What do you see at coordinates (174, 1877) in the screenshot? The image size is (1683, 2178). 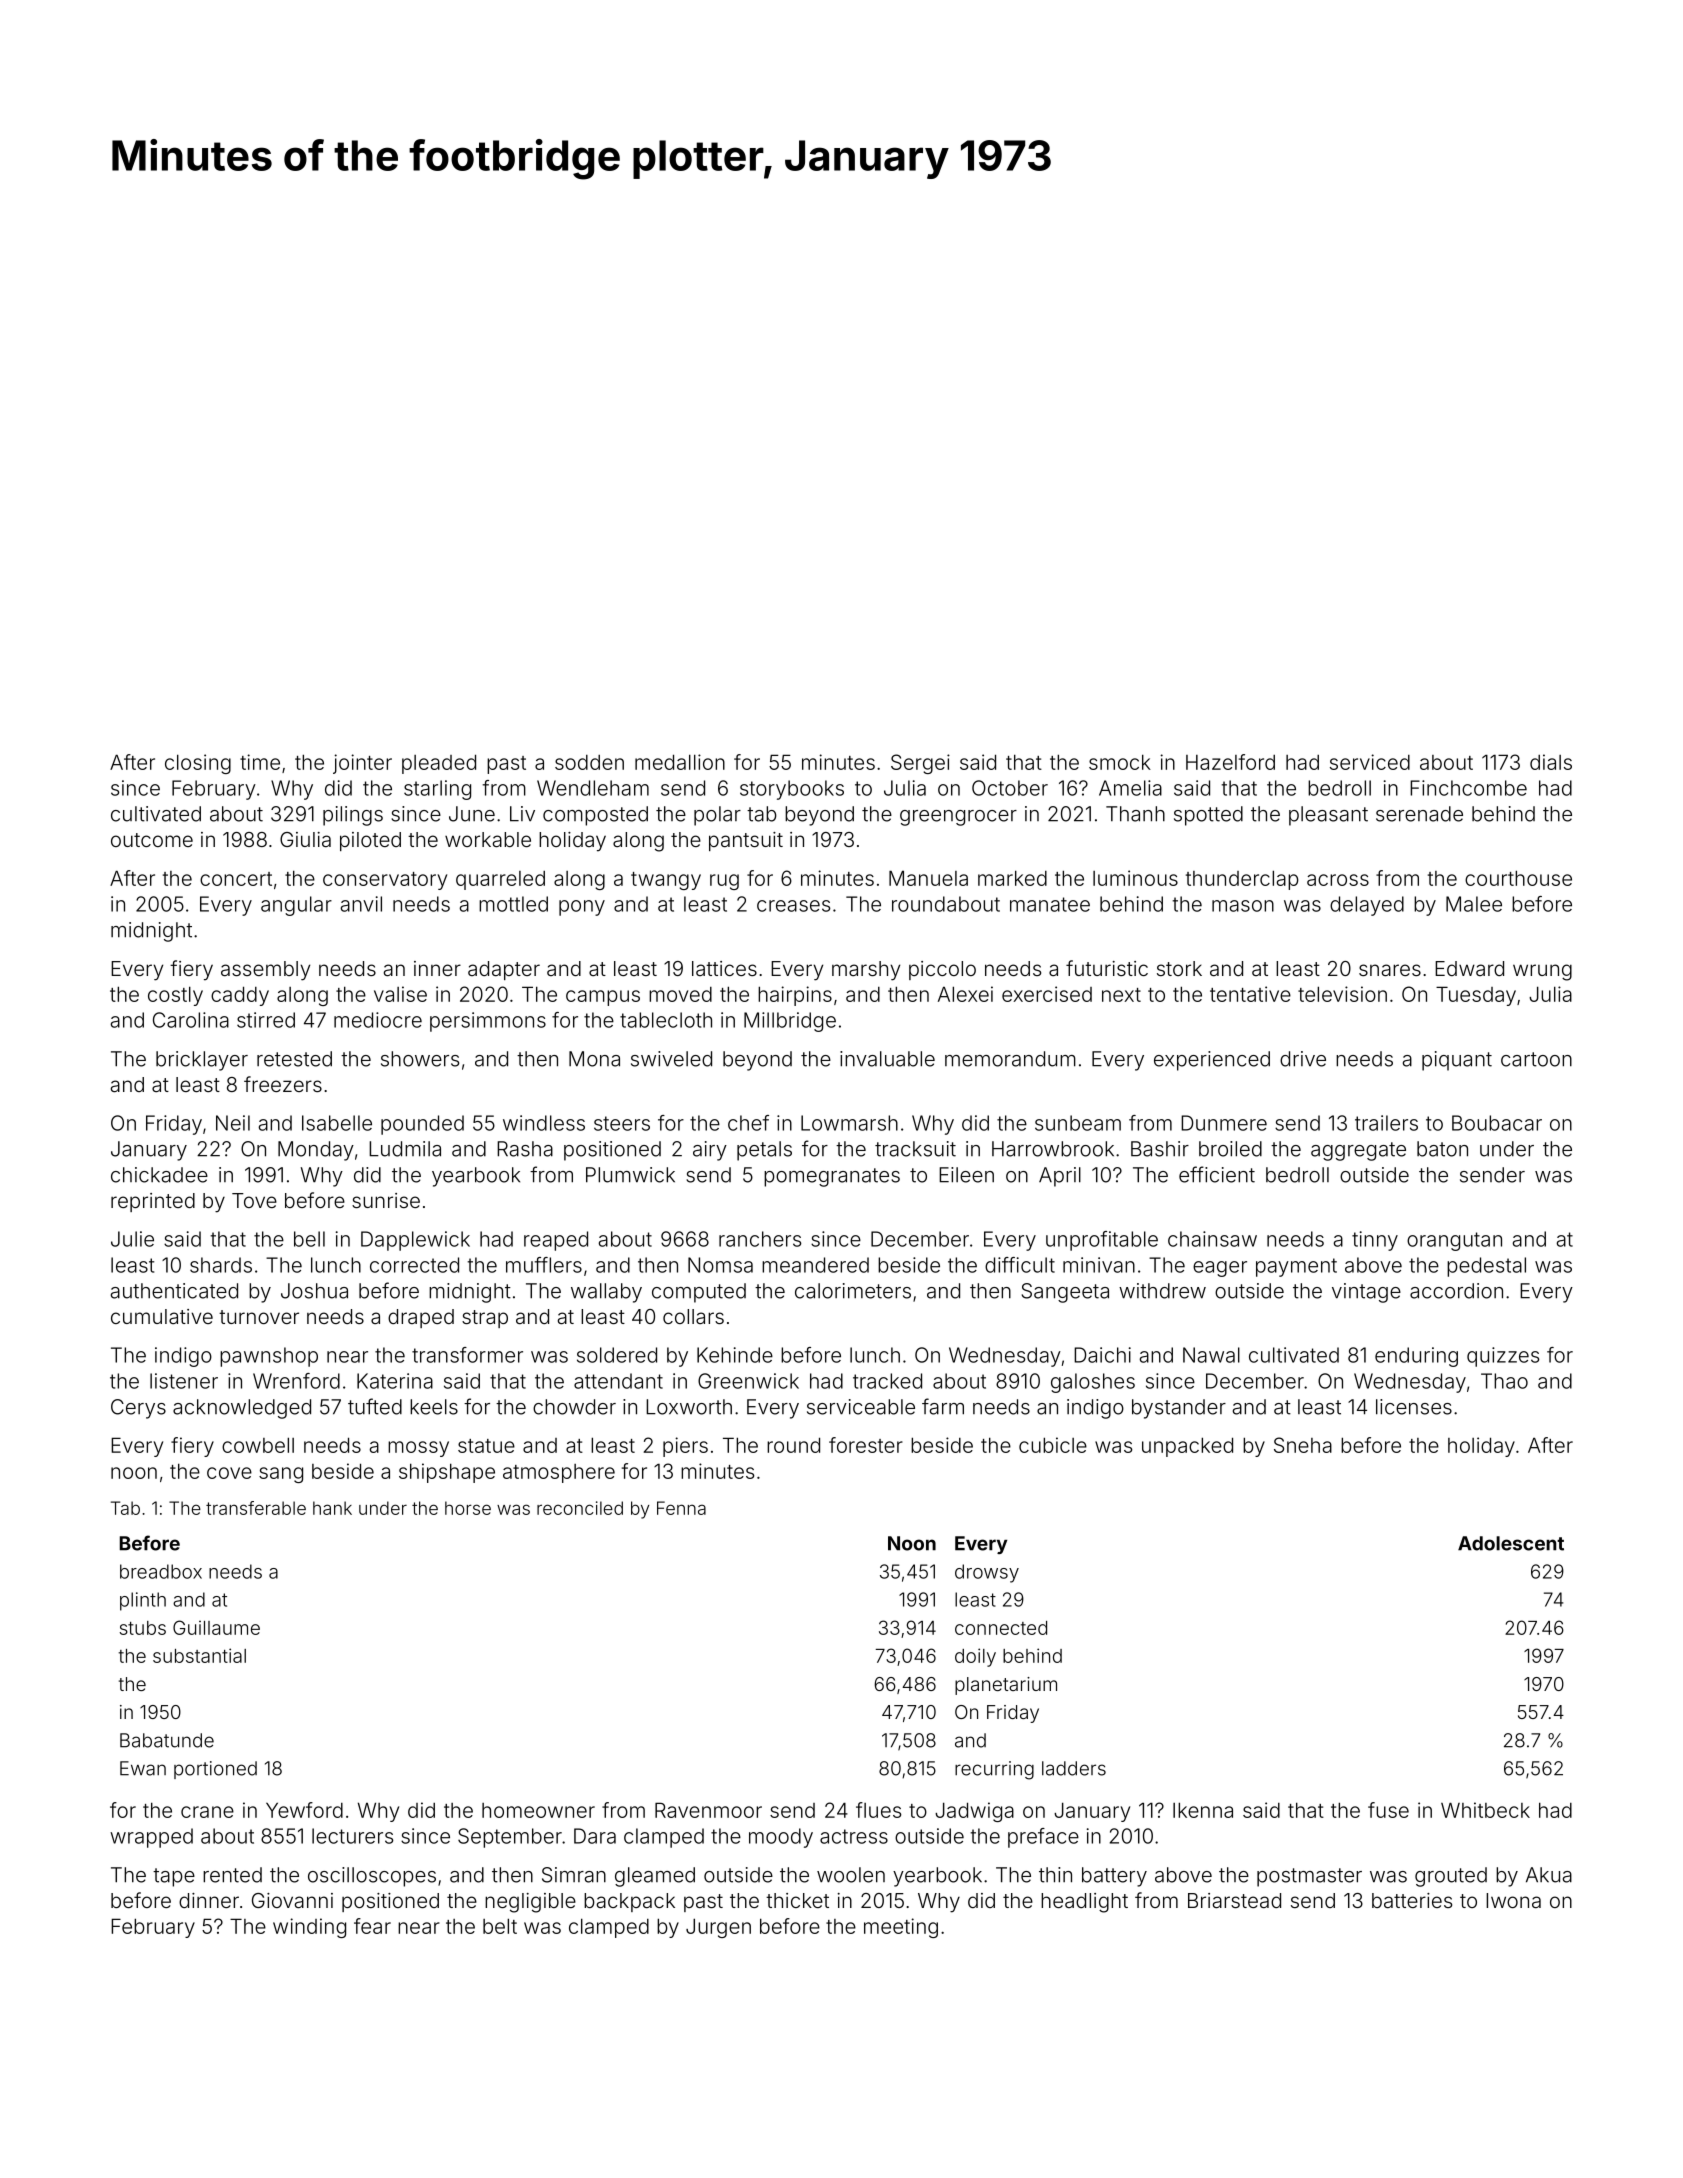 I see `tape` at bounding box center [174, 1877].
